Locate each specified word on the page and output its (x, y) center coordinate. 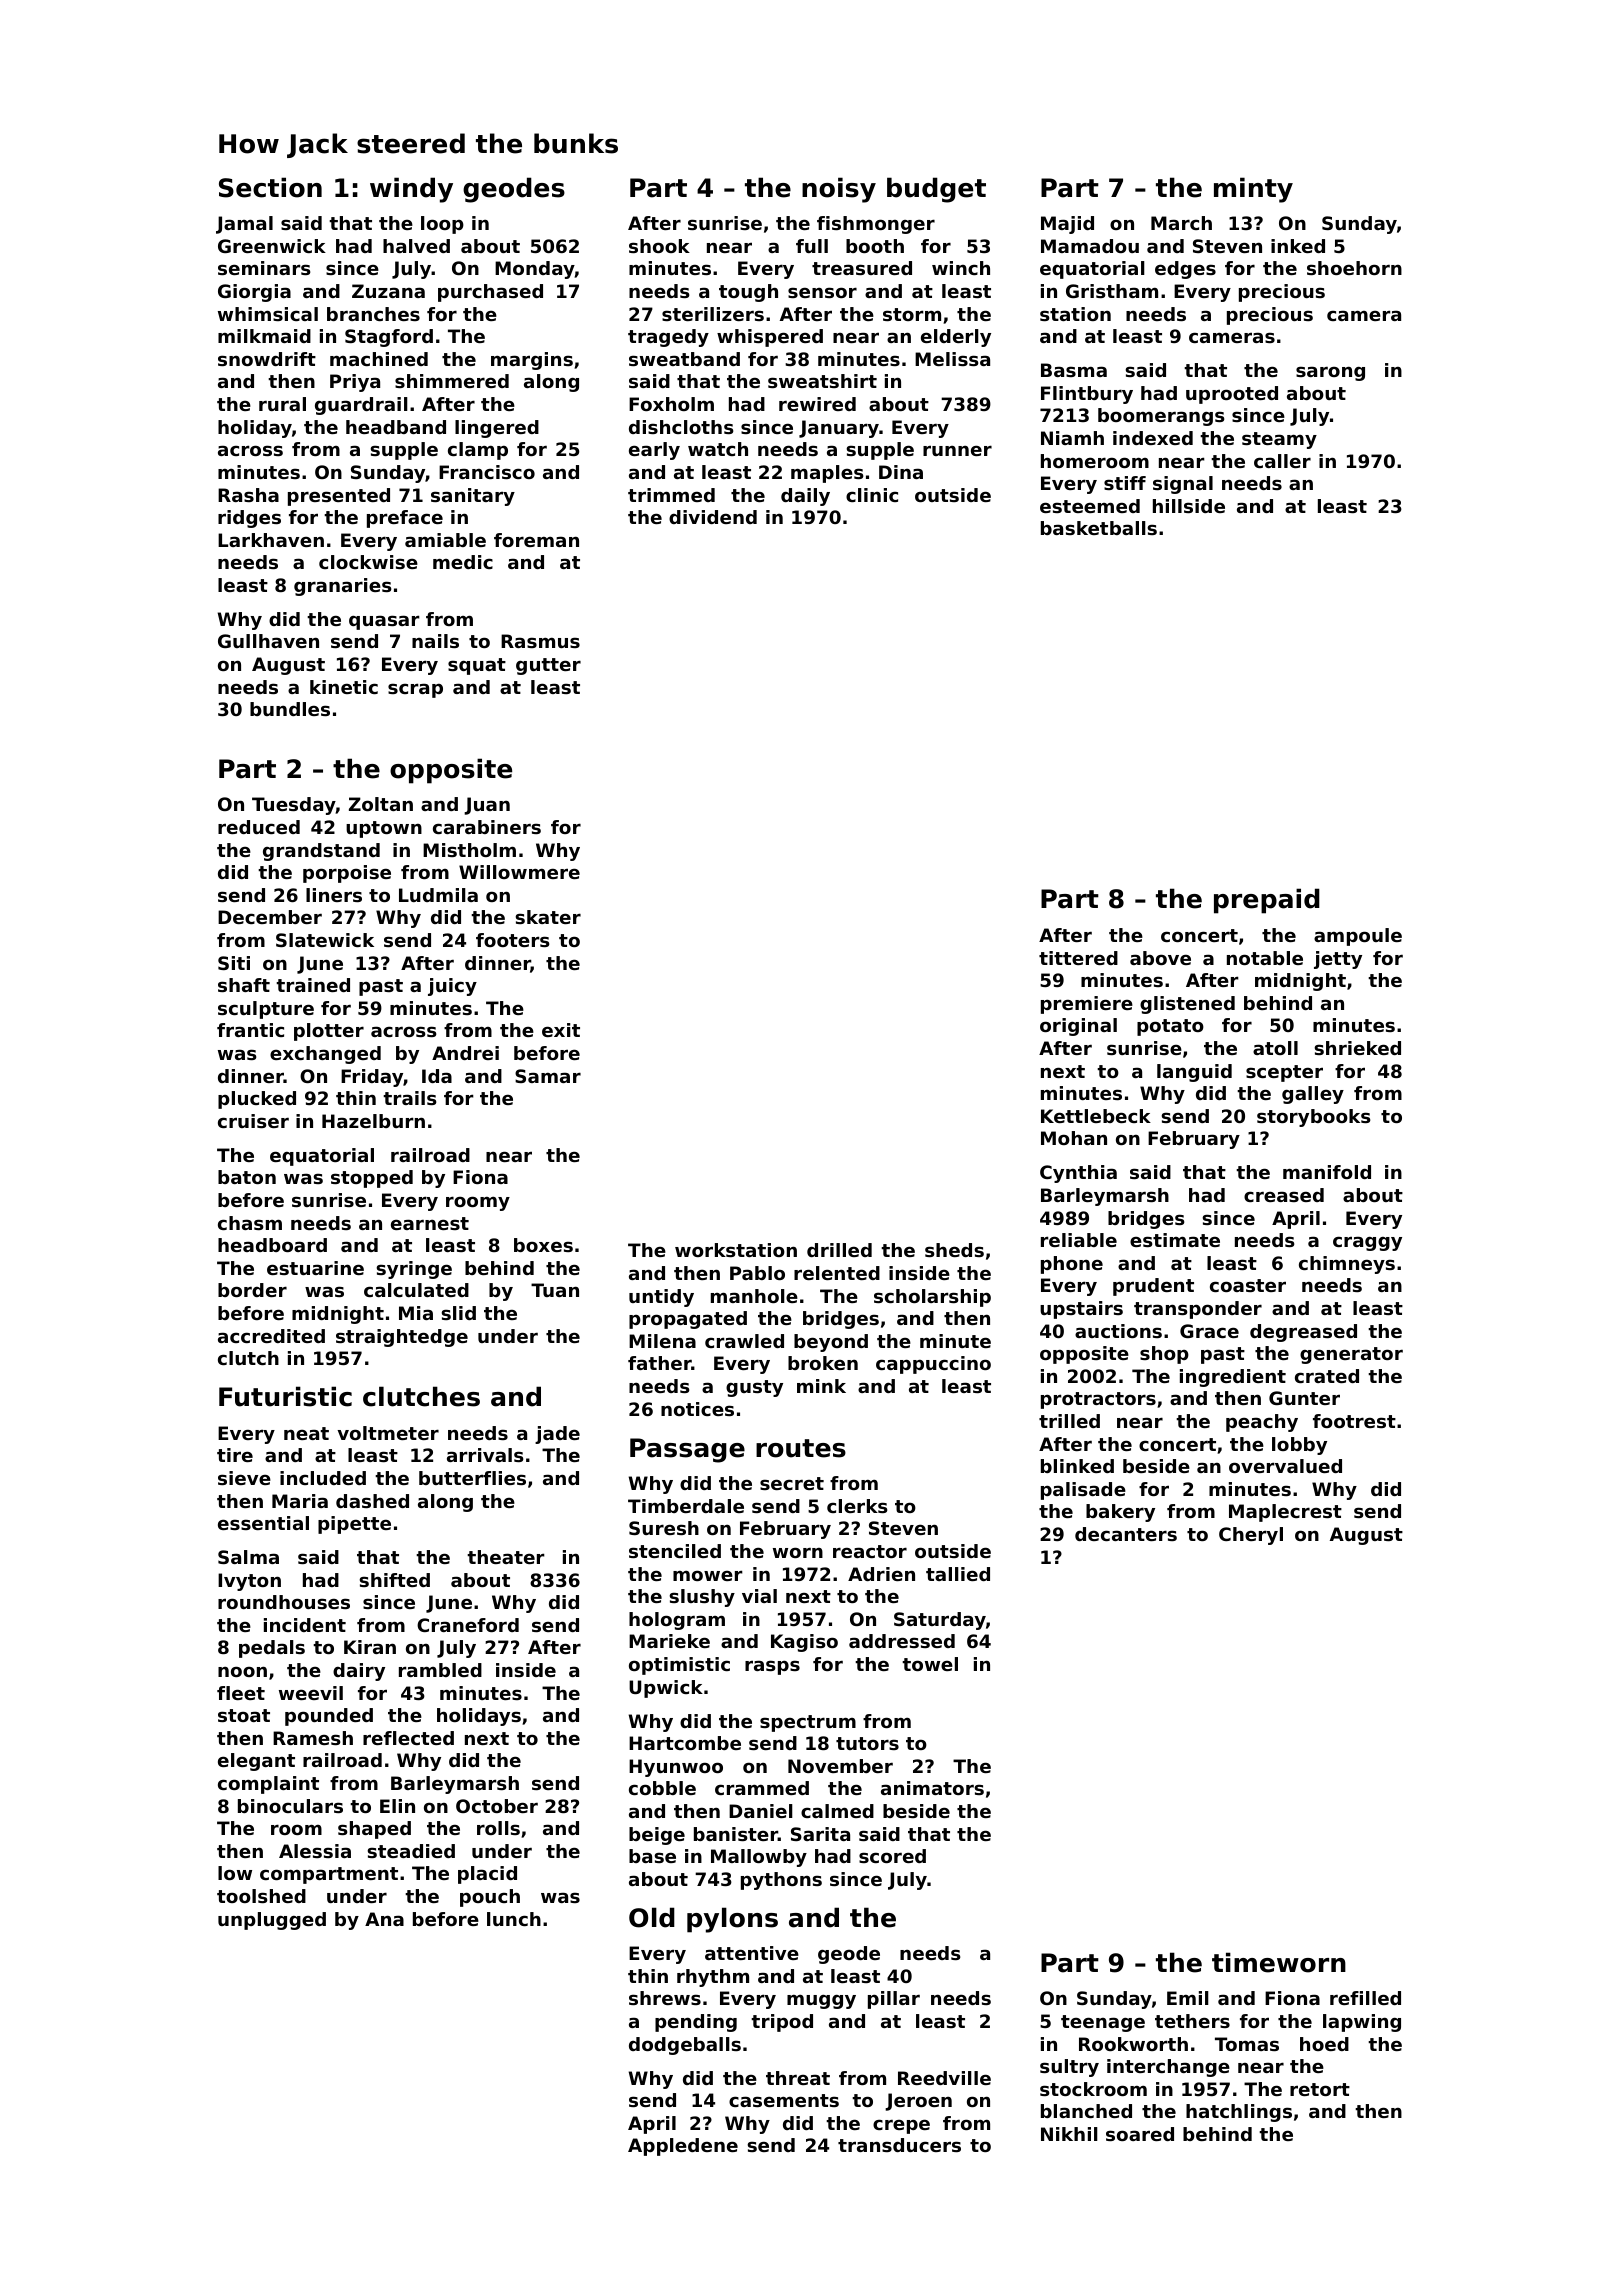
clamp (478, 451)
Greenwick (272, 246)
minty (1253, 190)
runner (957, 450)
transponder (1198, 1310)
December (270, 917)
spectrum (808, 1723)
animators (932, 1788)
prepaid (1267, 901)
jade (557, 1435)
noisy (839, 190)
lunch (514, 1919)
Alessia (315, 1851)
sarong (1330, 373)
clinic (872, 495)
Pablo (757, 1273)
